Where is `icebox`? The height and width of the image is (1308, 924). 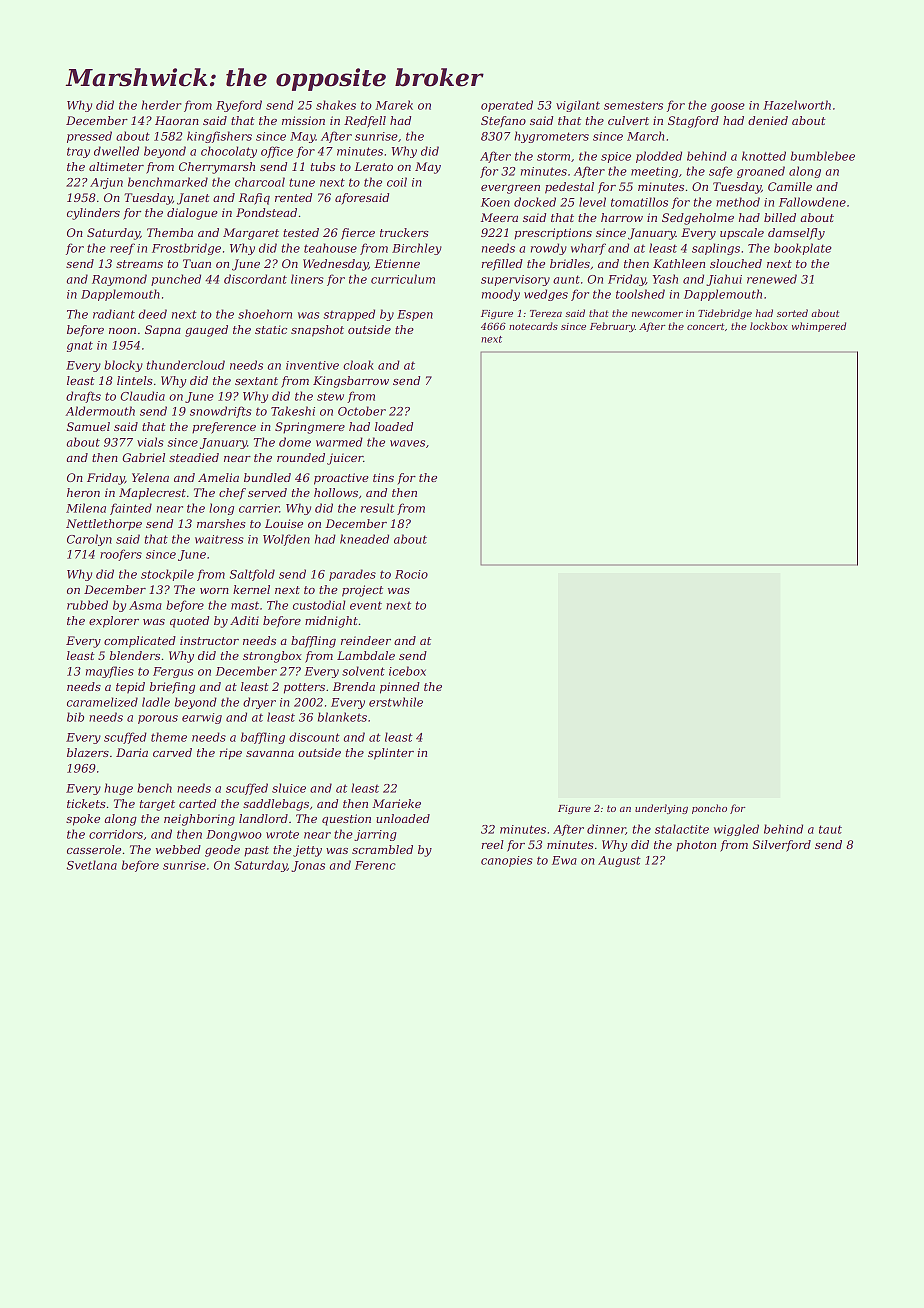
icebox is located at coordinates (407, 671).
